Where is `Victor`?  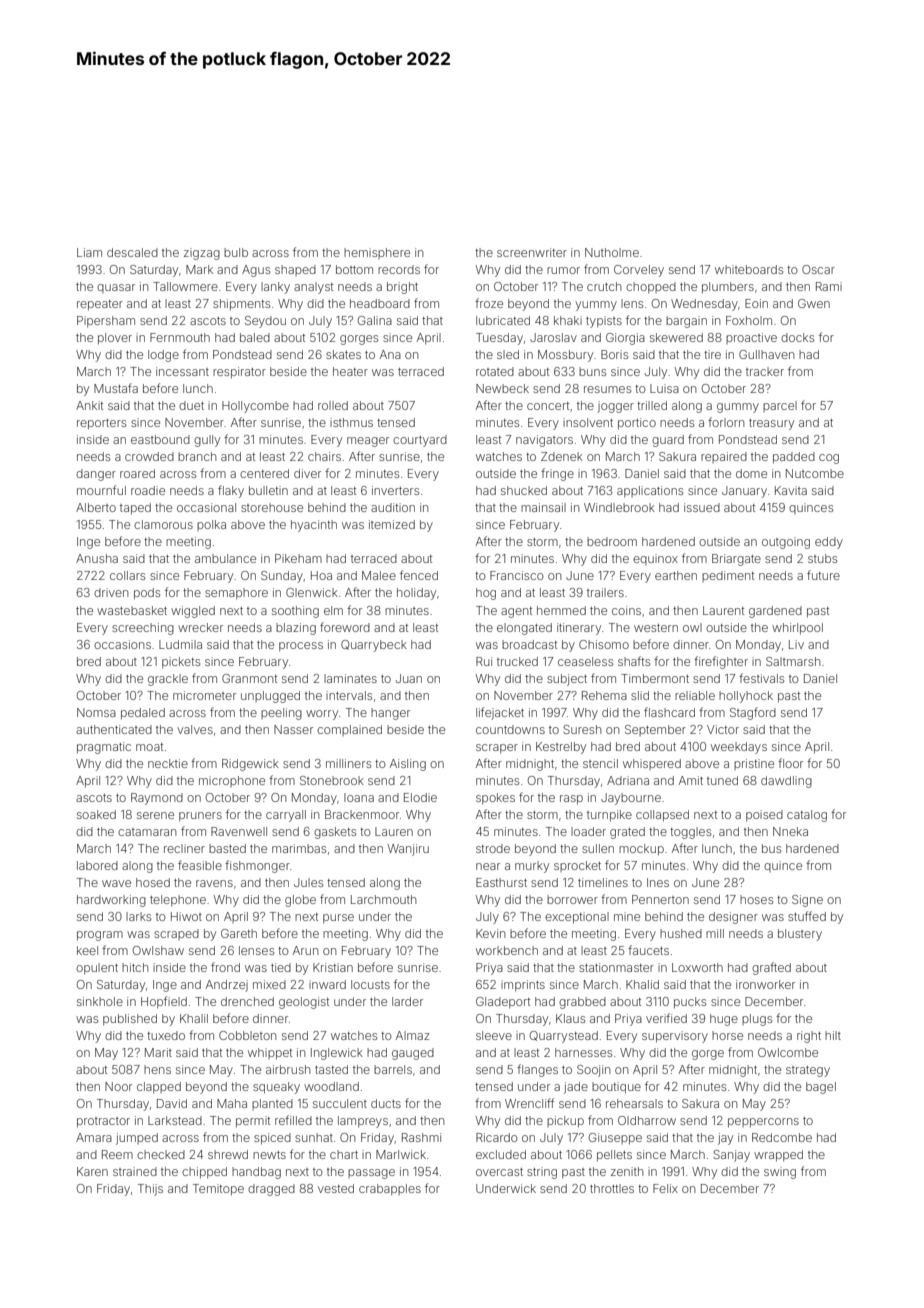 Victor is located at coordinates (723, 729).
